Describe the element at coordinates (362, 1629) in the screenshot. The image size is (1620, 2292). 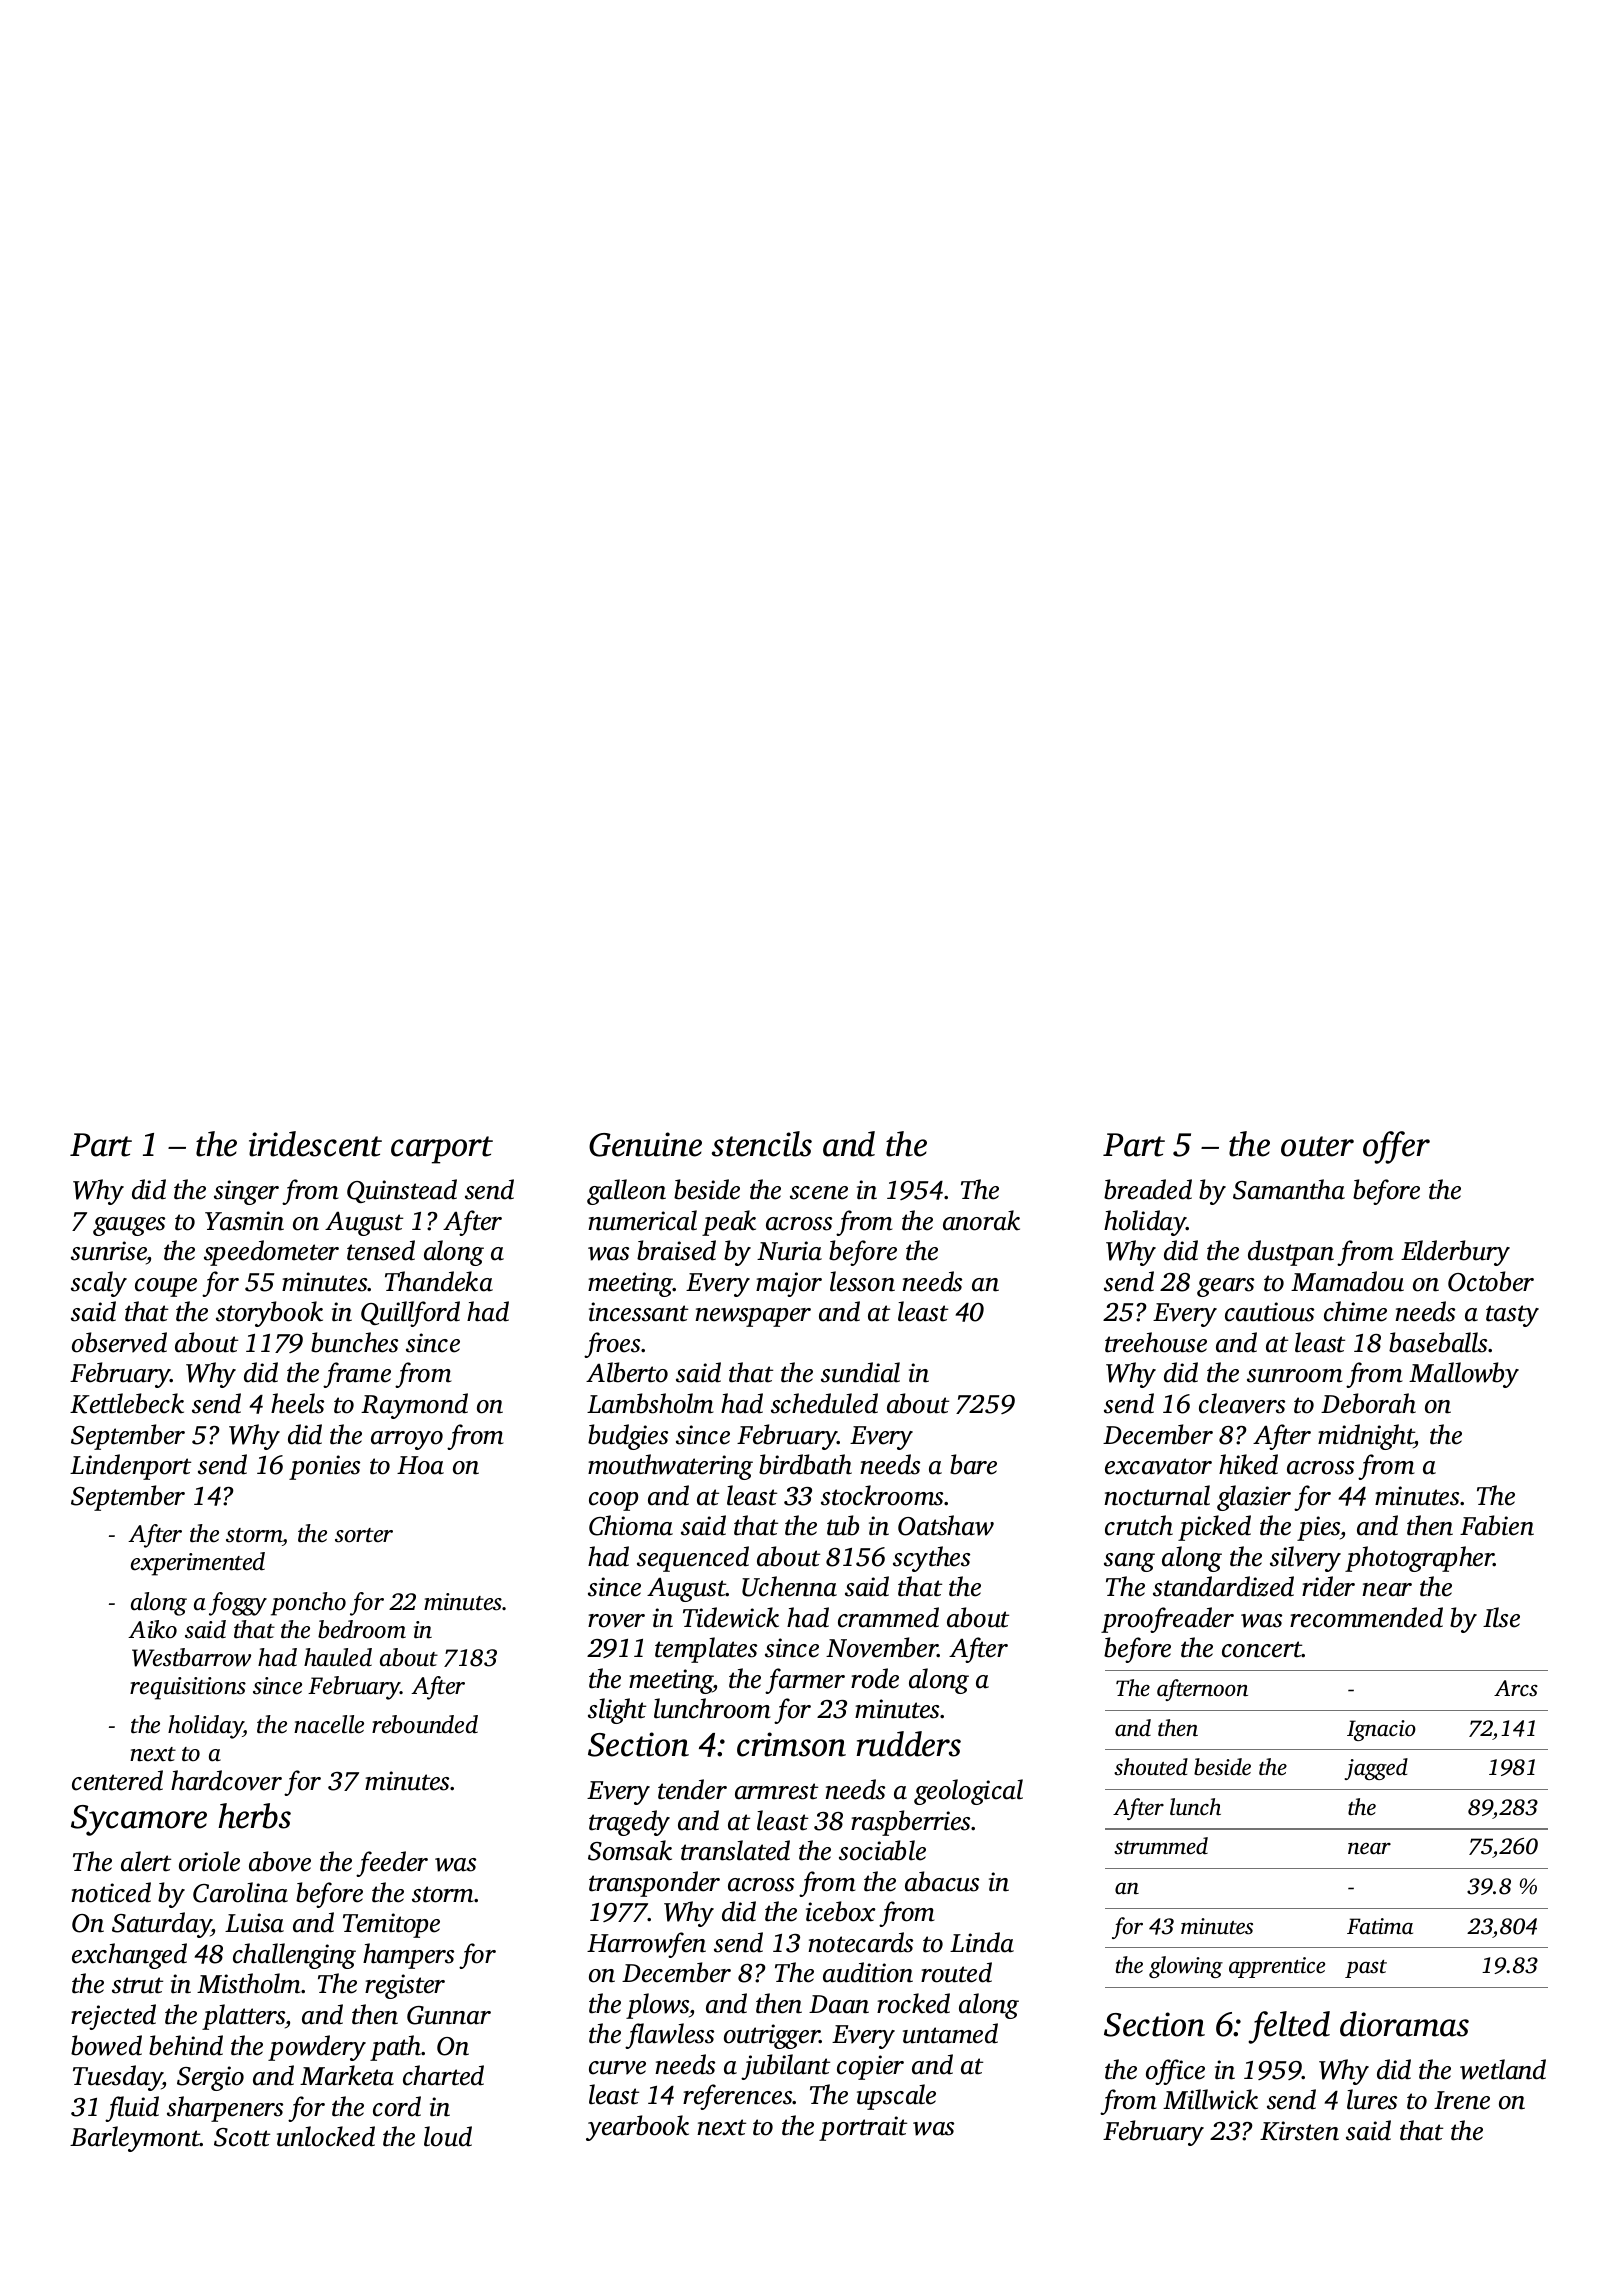
I see `bedroom` at that location.
